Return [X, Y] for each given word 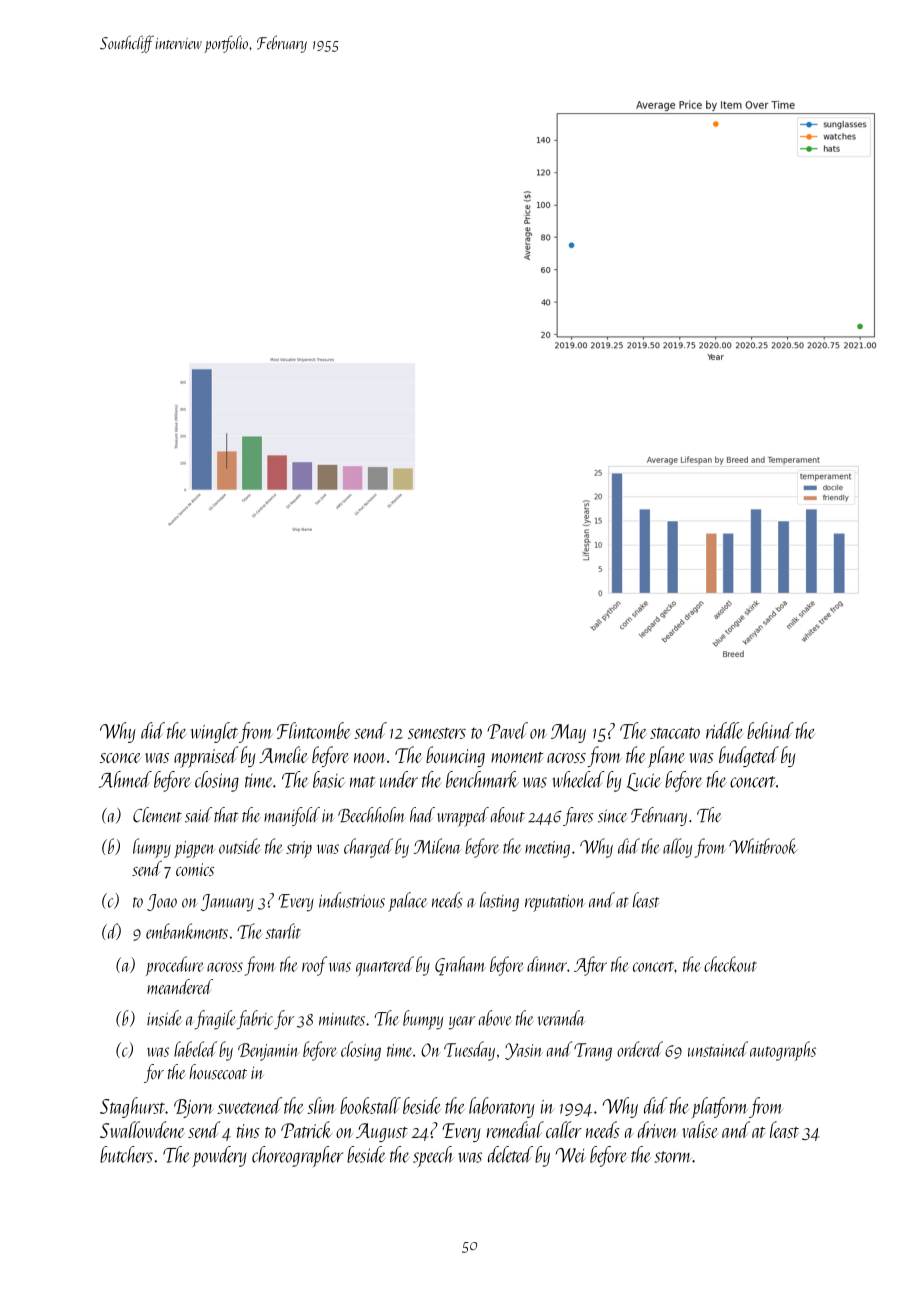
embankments [187, 931]
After [590, 966]
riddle [724, 730]
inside [164, 1018]
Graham [460, 966]
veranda [561, 1018]
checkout [730, 964]
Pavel [507, 730]
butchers [126, 1154]
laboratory [502, 1107]
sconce [120, 758]
